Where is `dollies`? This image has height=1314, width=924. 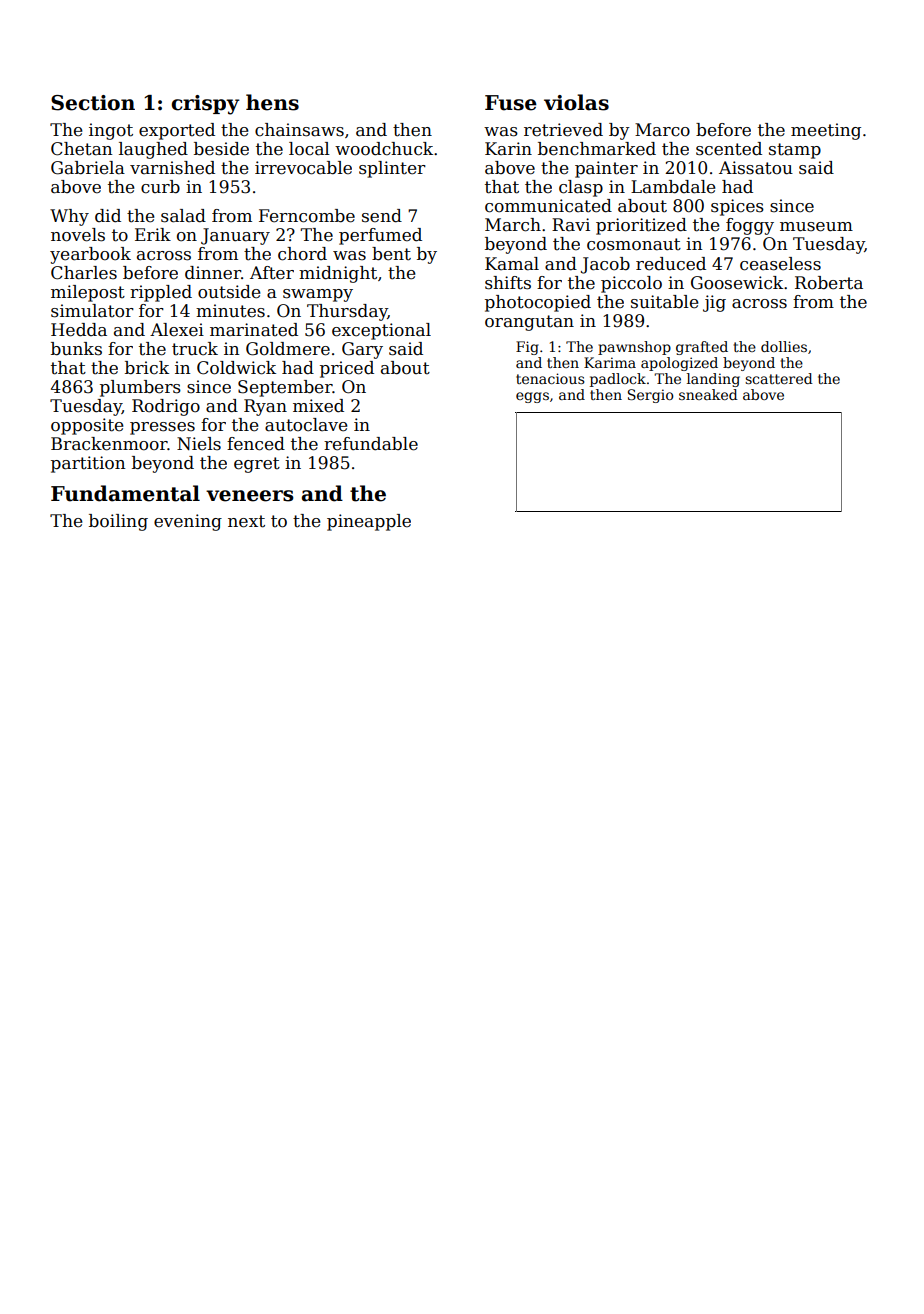 dollies is located at coordinates (784, 346).
